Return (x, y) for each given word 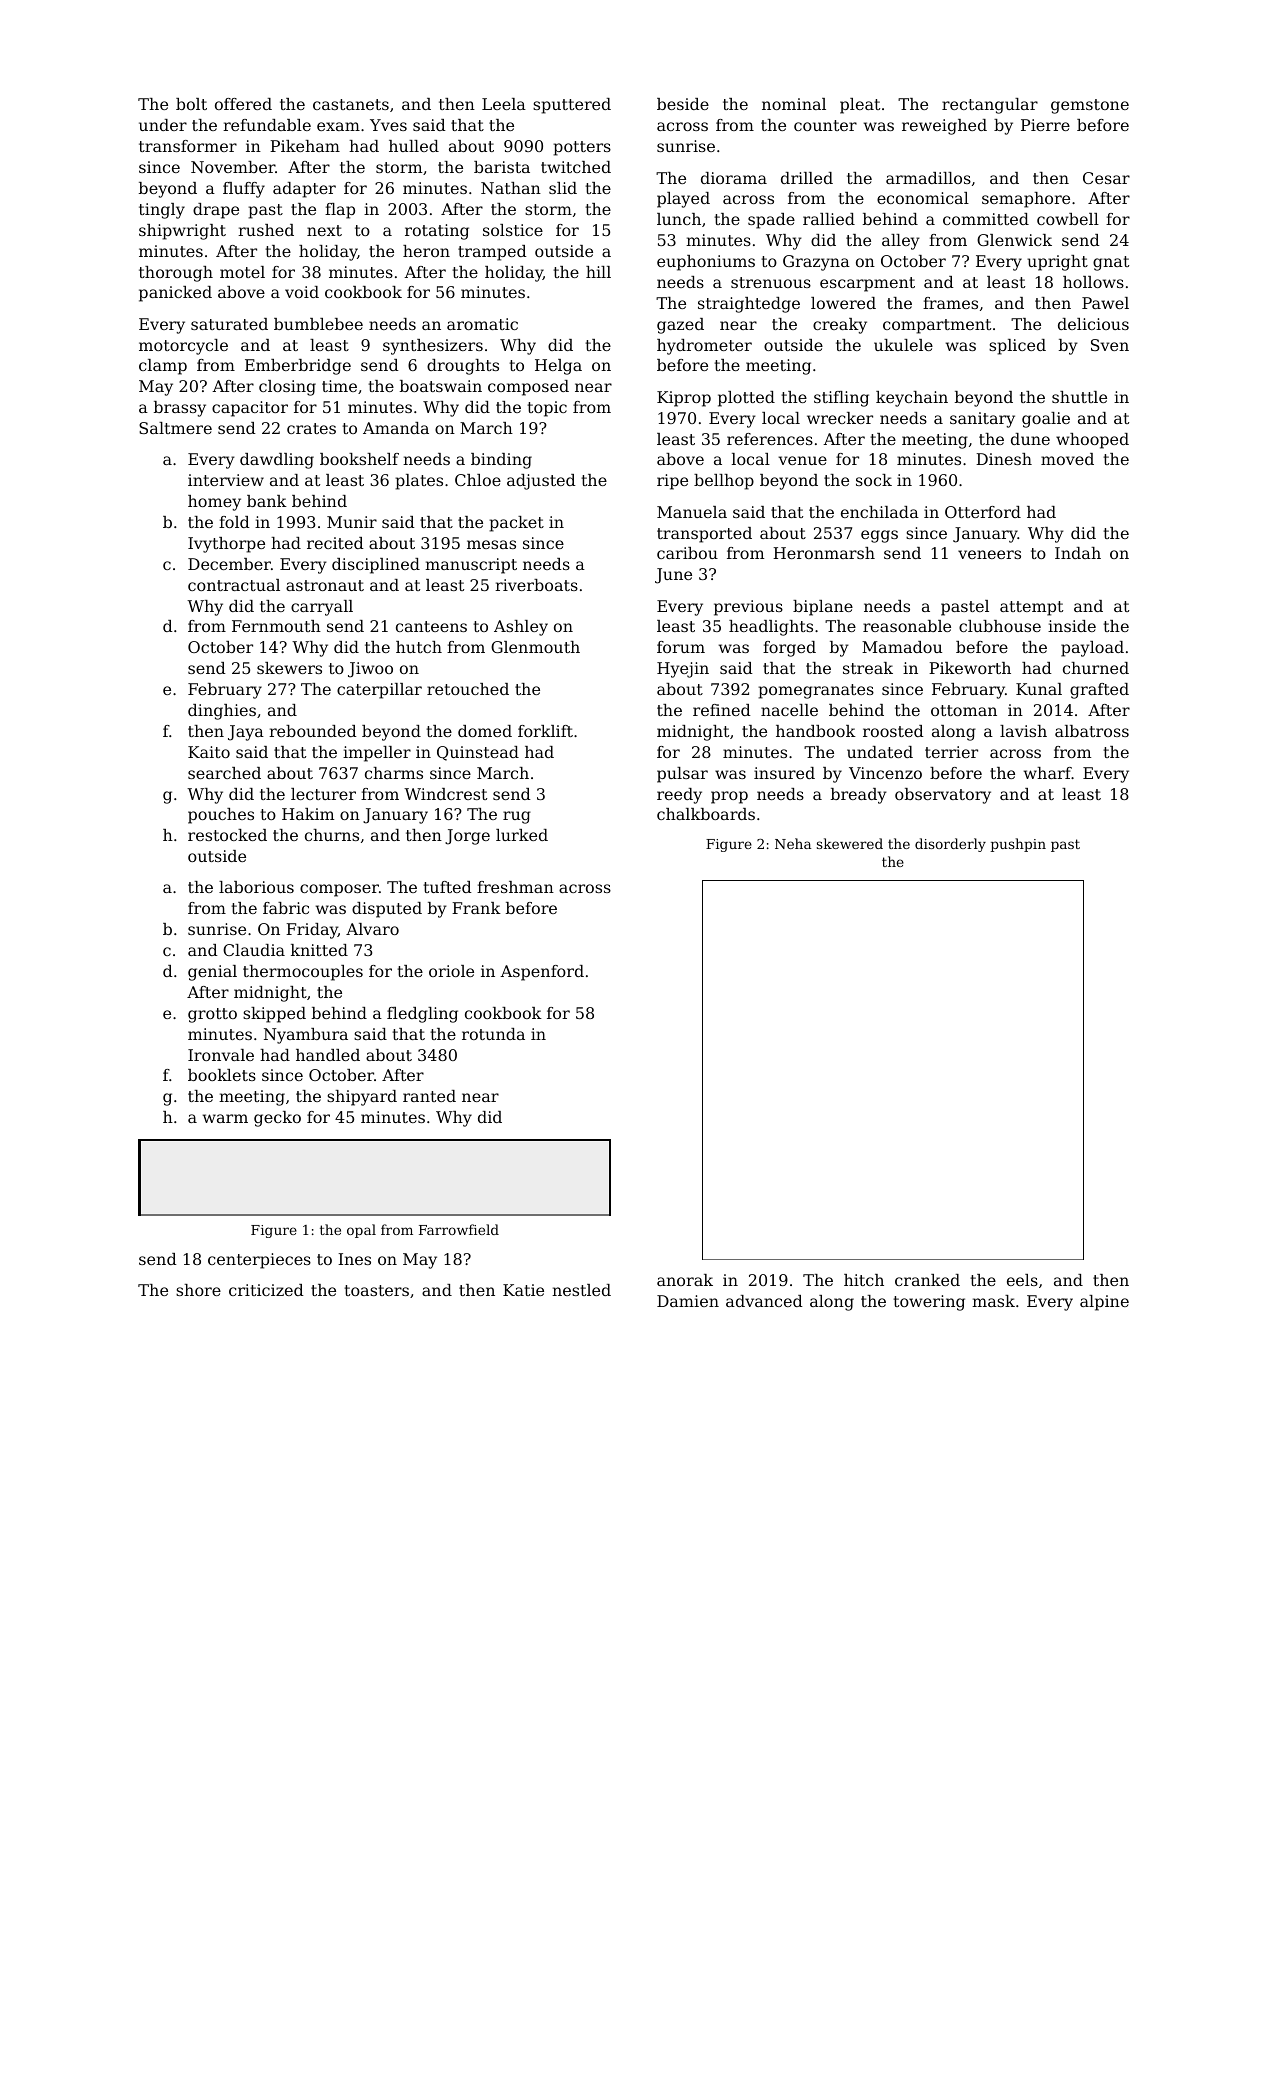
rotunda (493, 1034)
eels (1022, 1280)
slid (563, 188)
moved (1067, 459)
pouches (221, 816)
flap (340, 211)
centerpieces (259, 1261)
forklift (545, 731)
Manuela (692, 512)
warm (225, 1118)
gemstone (1090, 106)
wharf (1048, 773)
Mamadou (902, 647)
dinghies (222, 712)
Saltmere (175, 428)
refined (722, 710)
